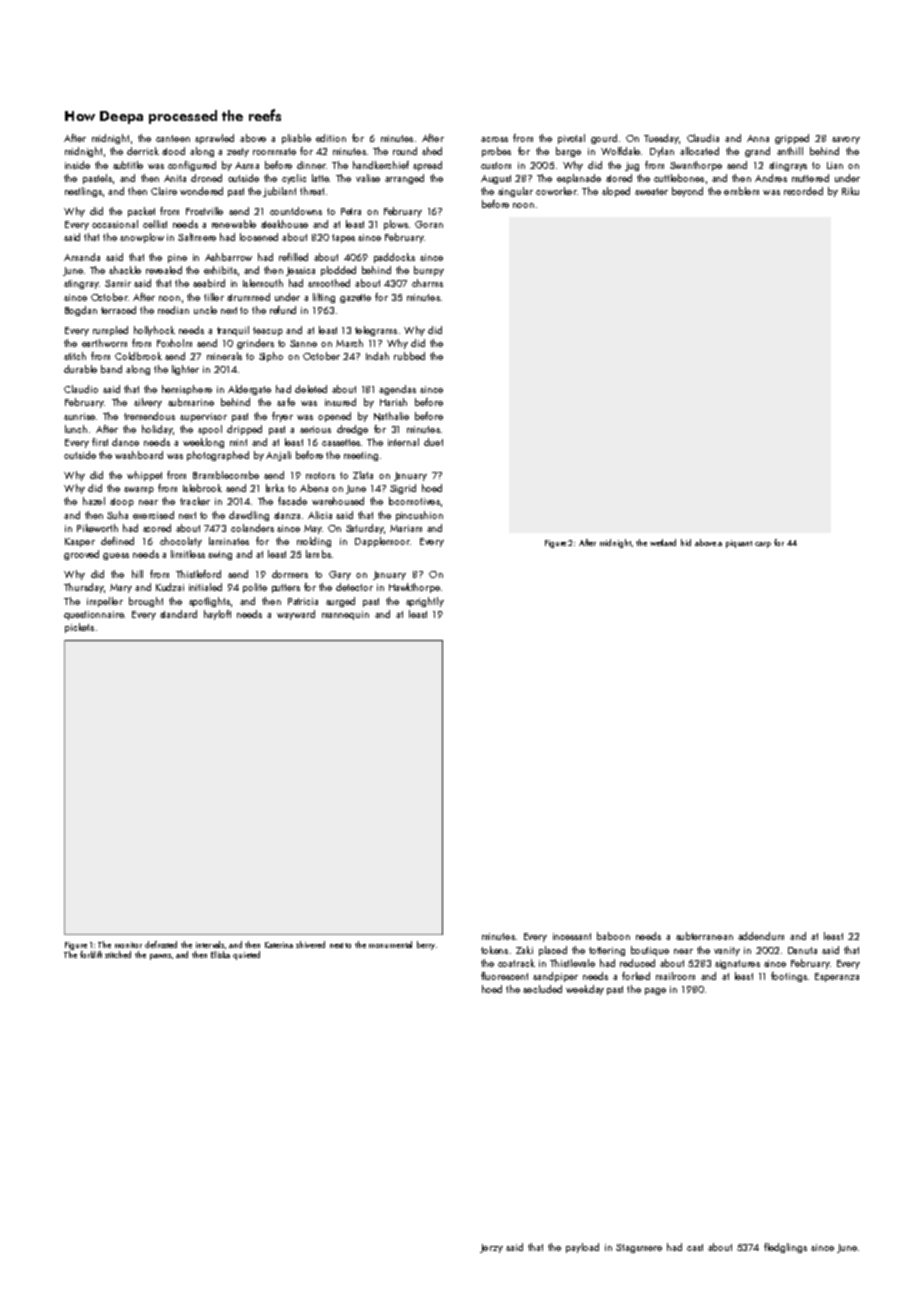  What do you see at coordinates (352, 430) in the page?
I see `dredge` at bounding box center [352, 430].
